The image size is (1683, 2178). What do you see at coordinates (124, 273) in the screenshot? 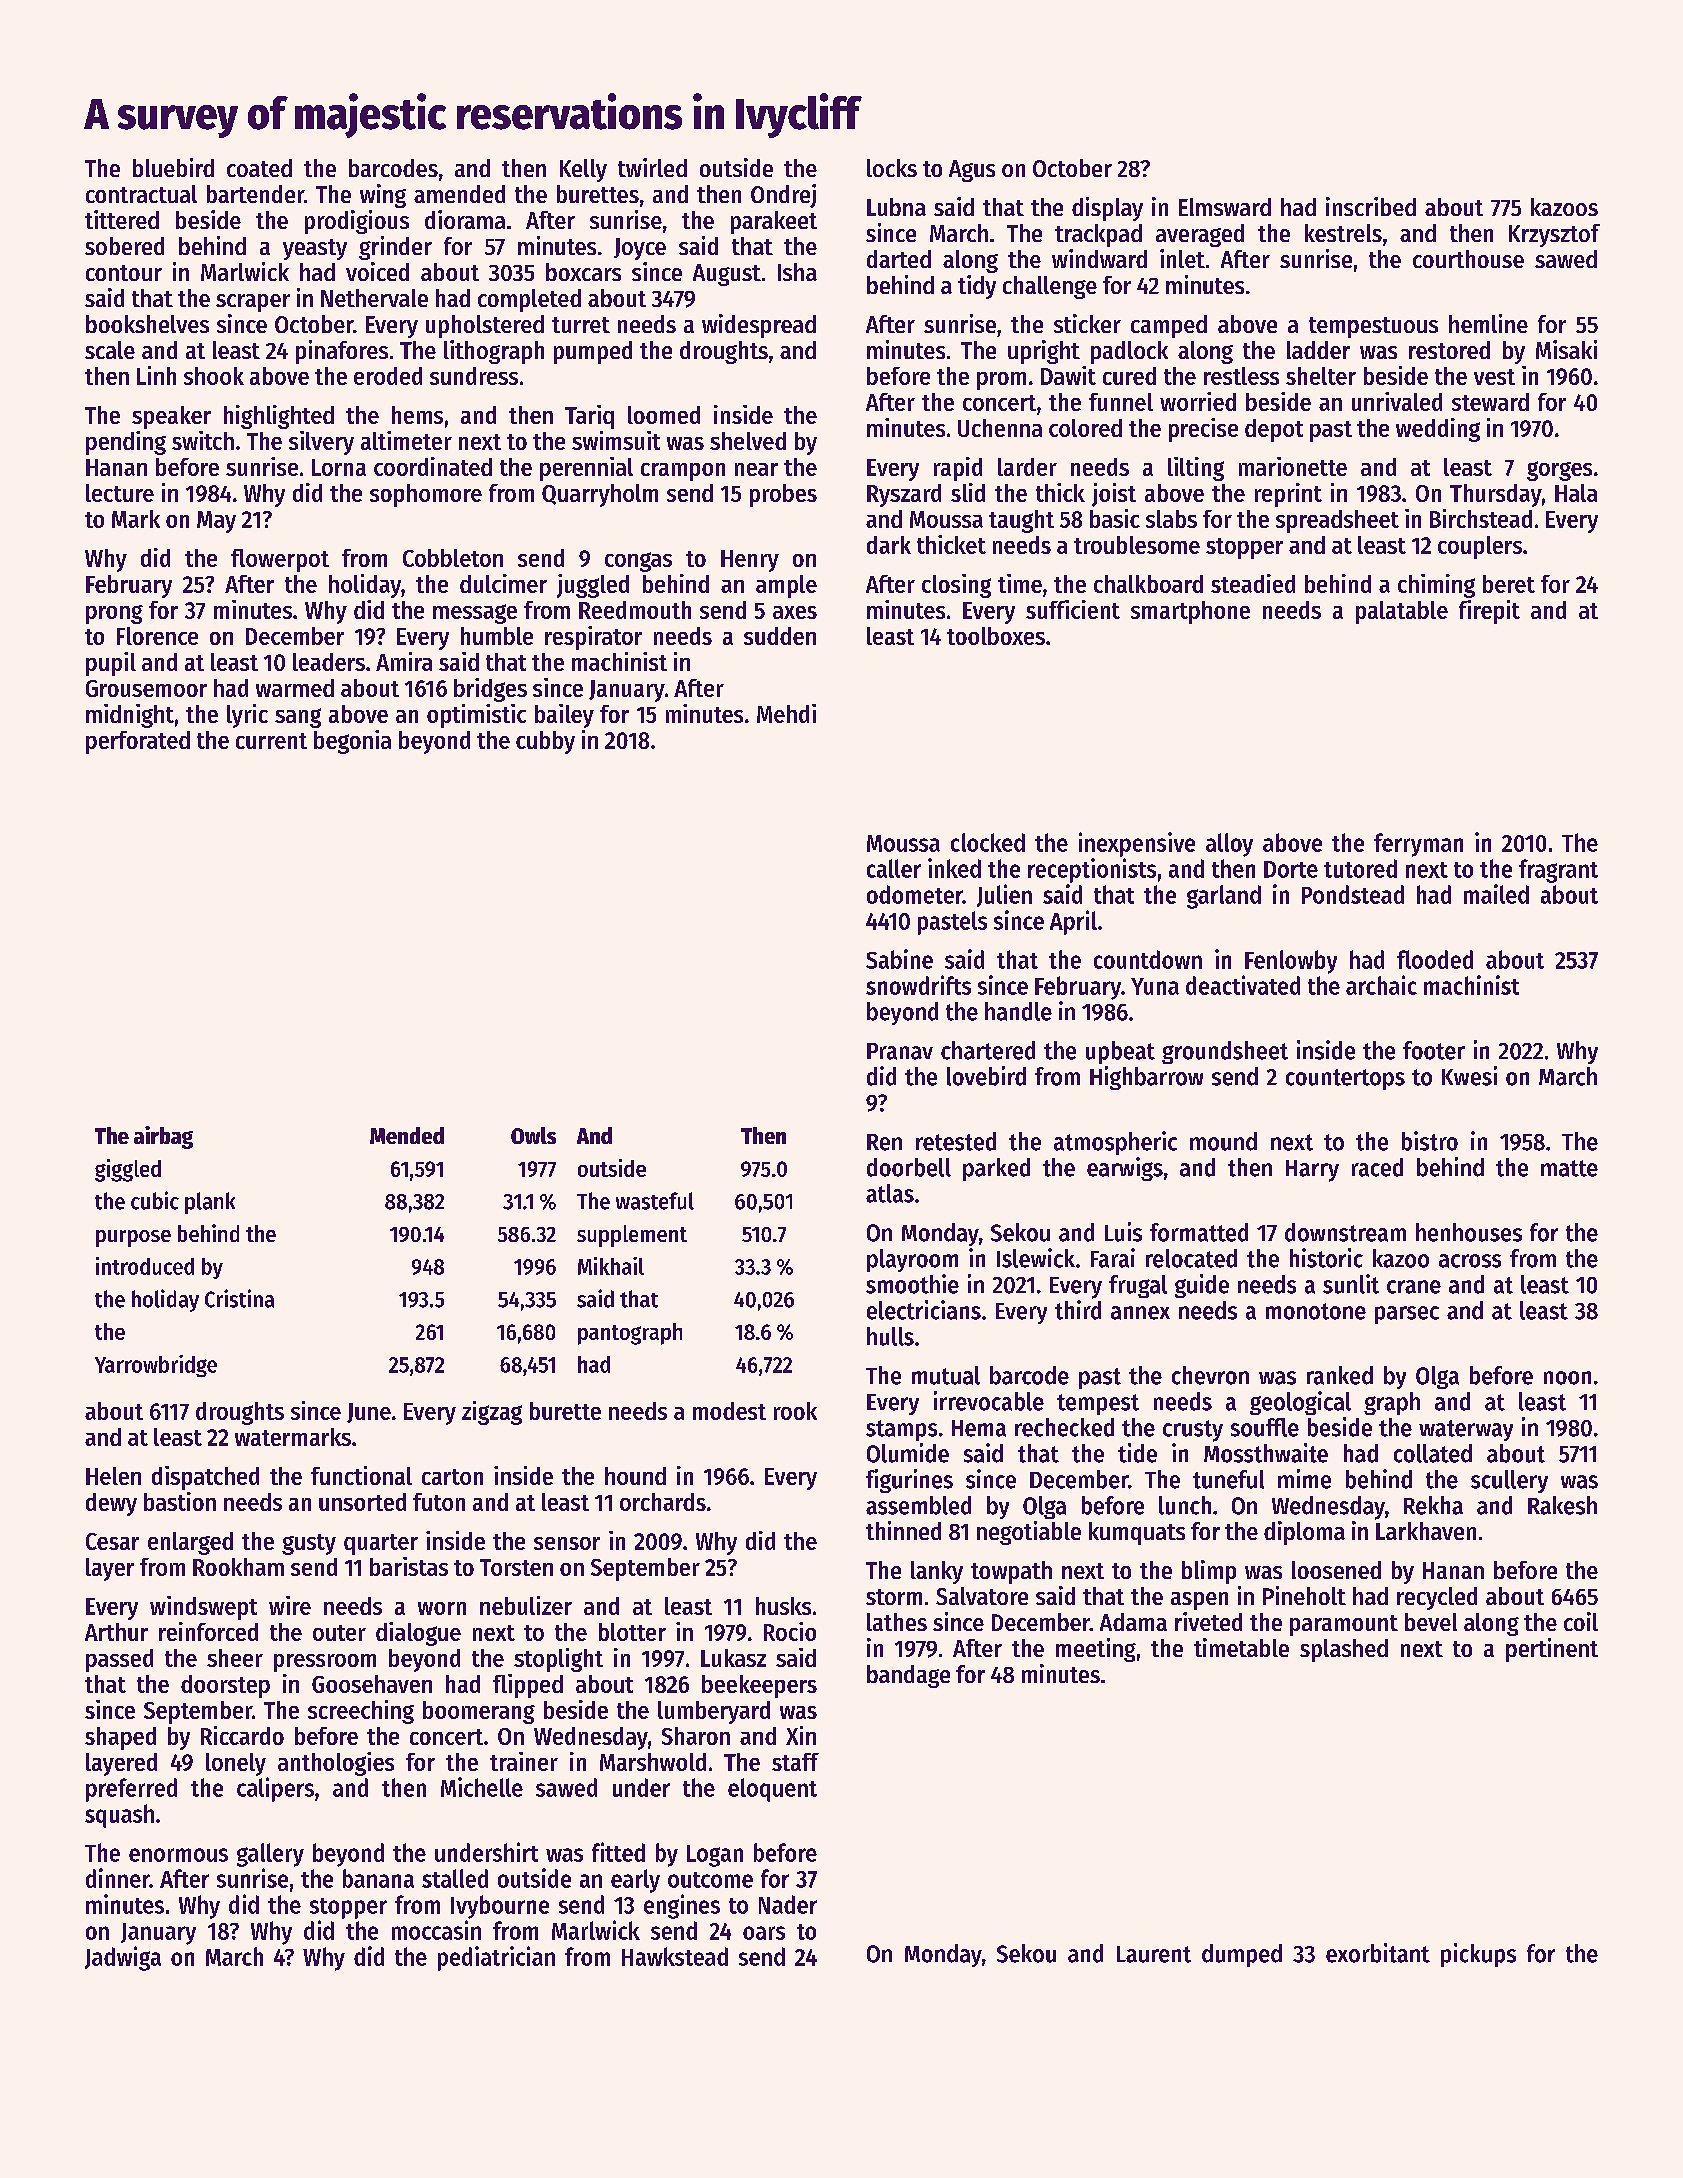
I see `contour` at bounding box center [124, 273].
